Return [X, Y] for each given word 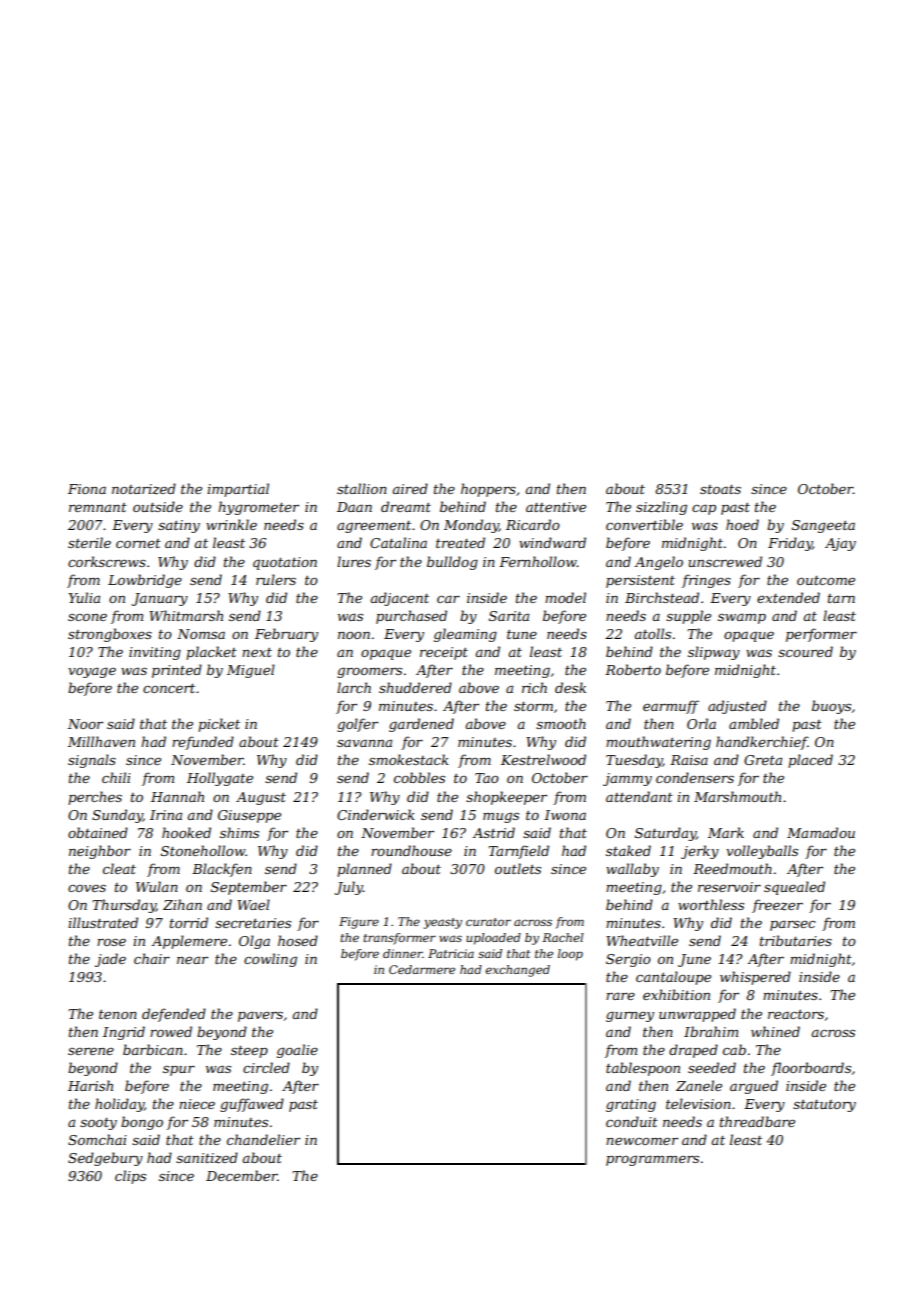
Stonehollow [203, 850]
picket [219, 725]
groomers [369, 672]
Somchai [97, 1139]
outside [158, 506]
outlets [518, 868]
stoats [720, 489]
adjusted [737, 707]
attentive [556, 507]
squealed [794, 888]
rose [111, 942]
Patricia [451, 953]
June [694, 960]
